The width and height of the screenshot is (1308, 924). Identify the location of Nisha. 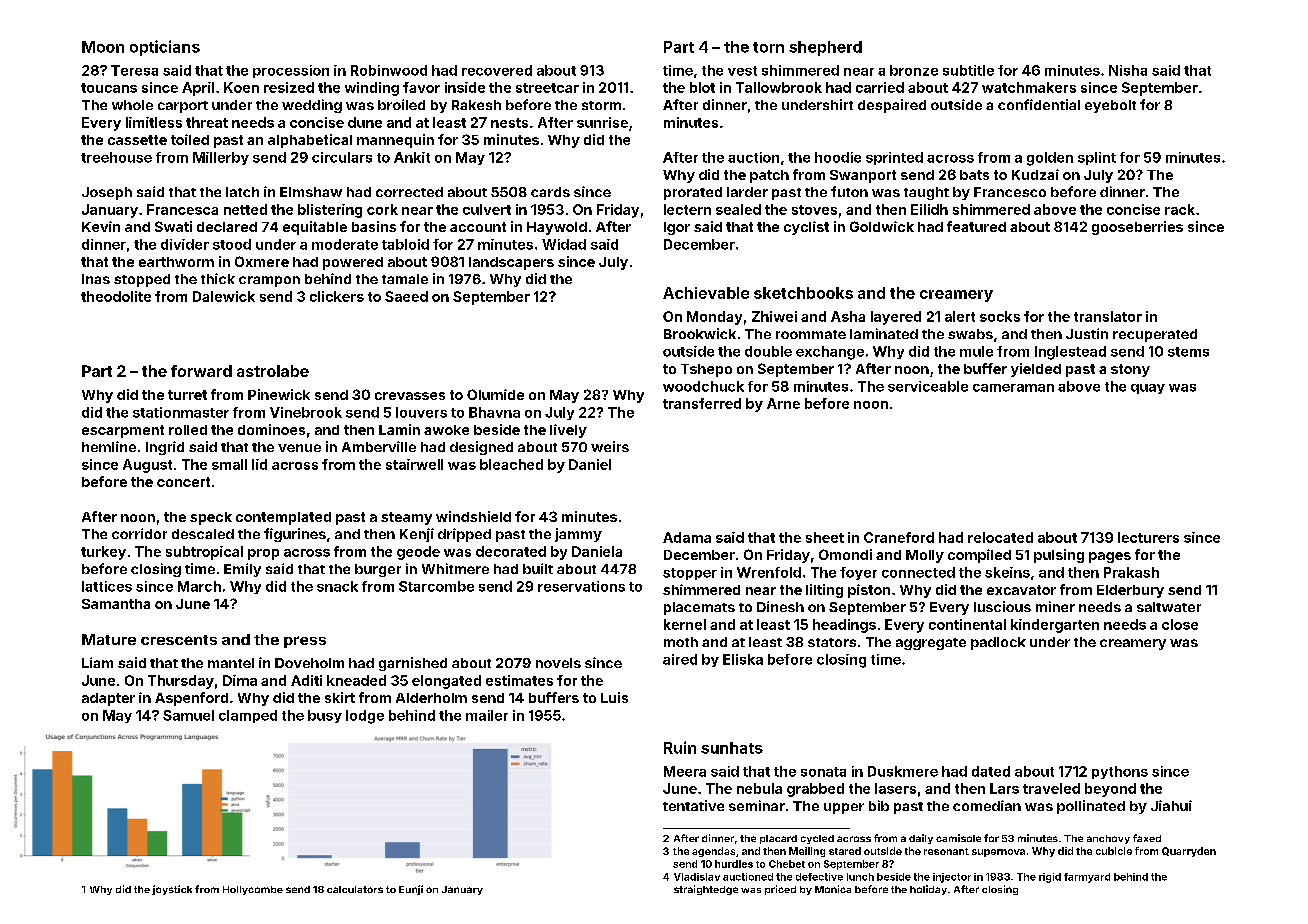
(1128, 70).
